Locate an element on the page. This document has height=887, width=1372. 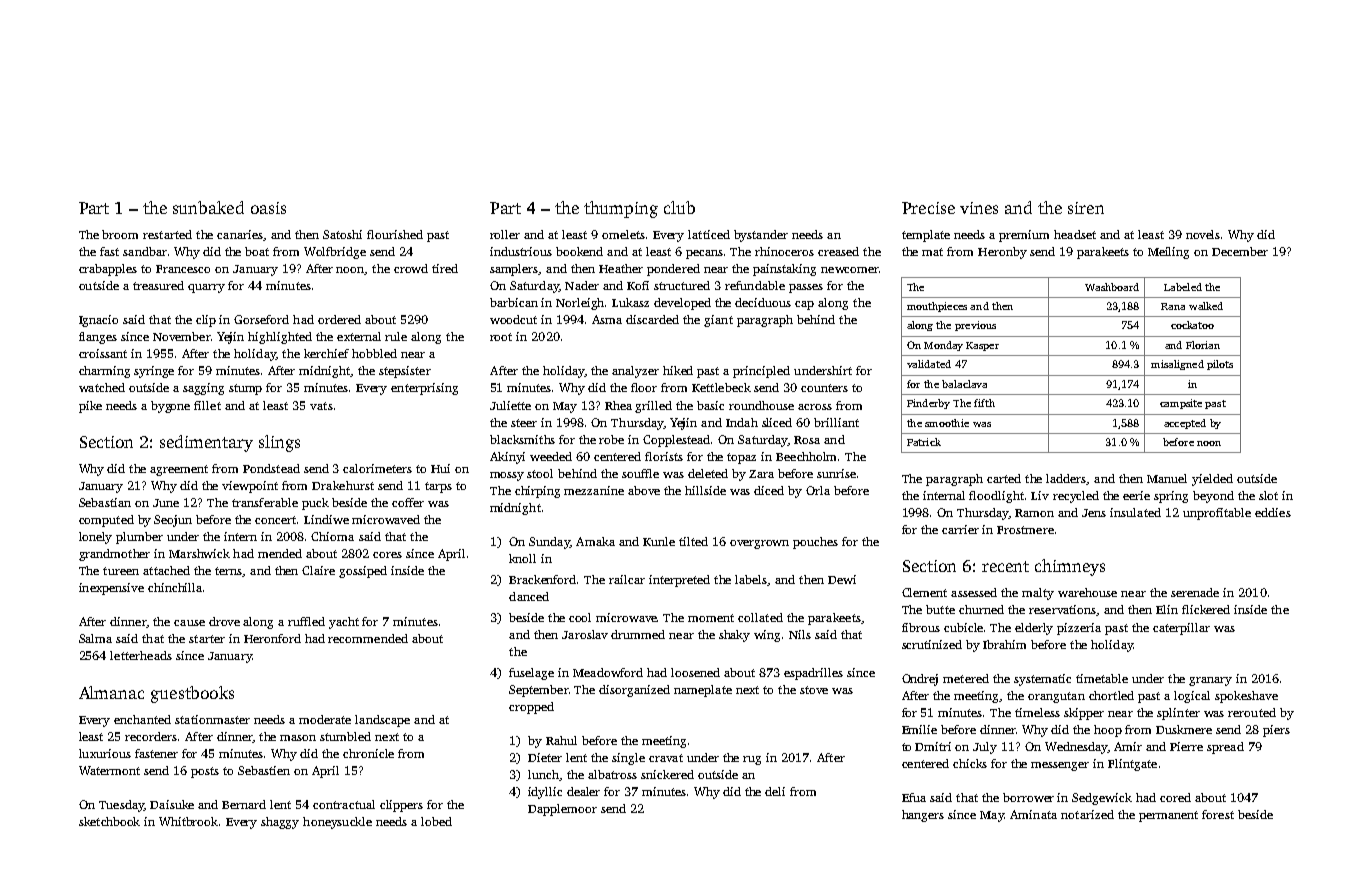
diced is located at coordinates (769, 490).
